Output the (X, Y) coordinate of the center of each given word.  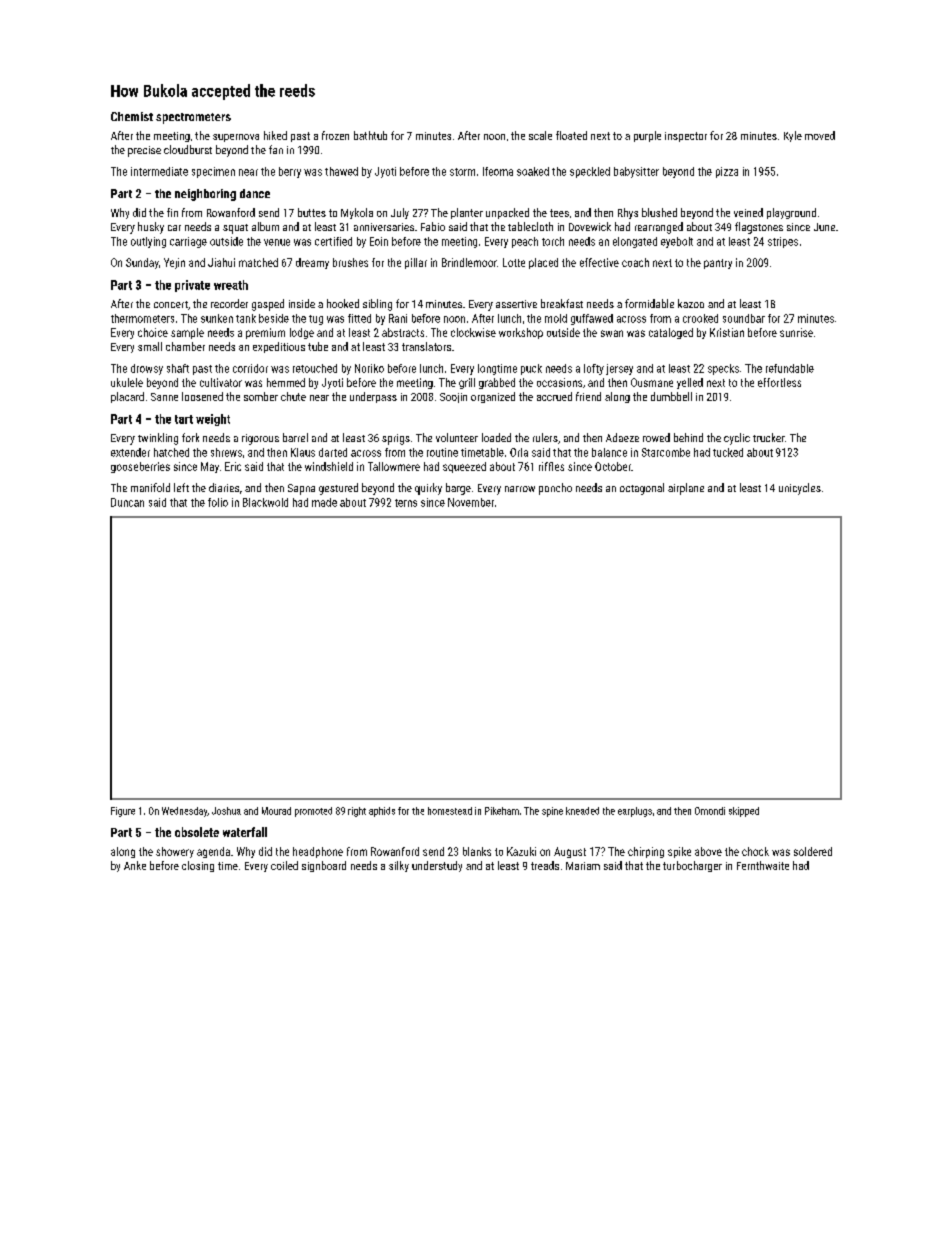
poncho (555, 489)
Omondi (710, 811)
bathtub (370, 135)
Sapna (301, 489)
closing (198, 866)
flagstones (759, 228)
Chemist (132, 116)
